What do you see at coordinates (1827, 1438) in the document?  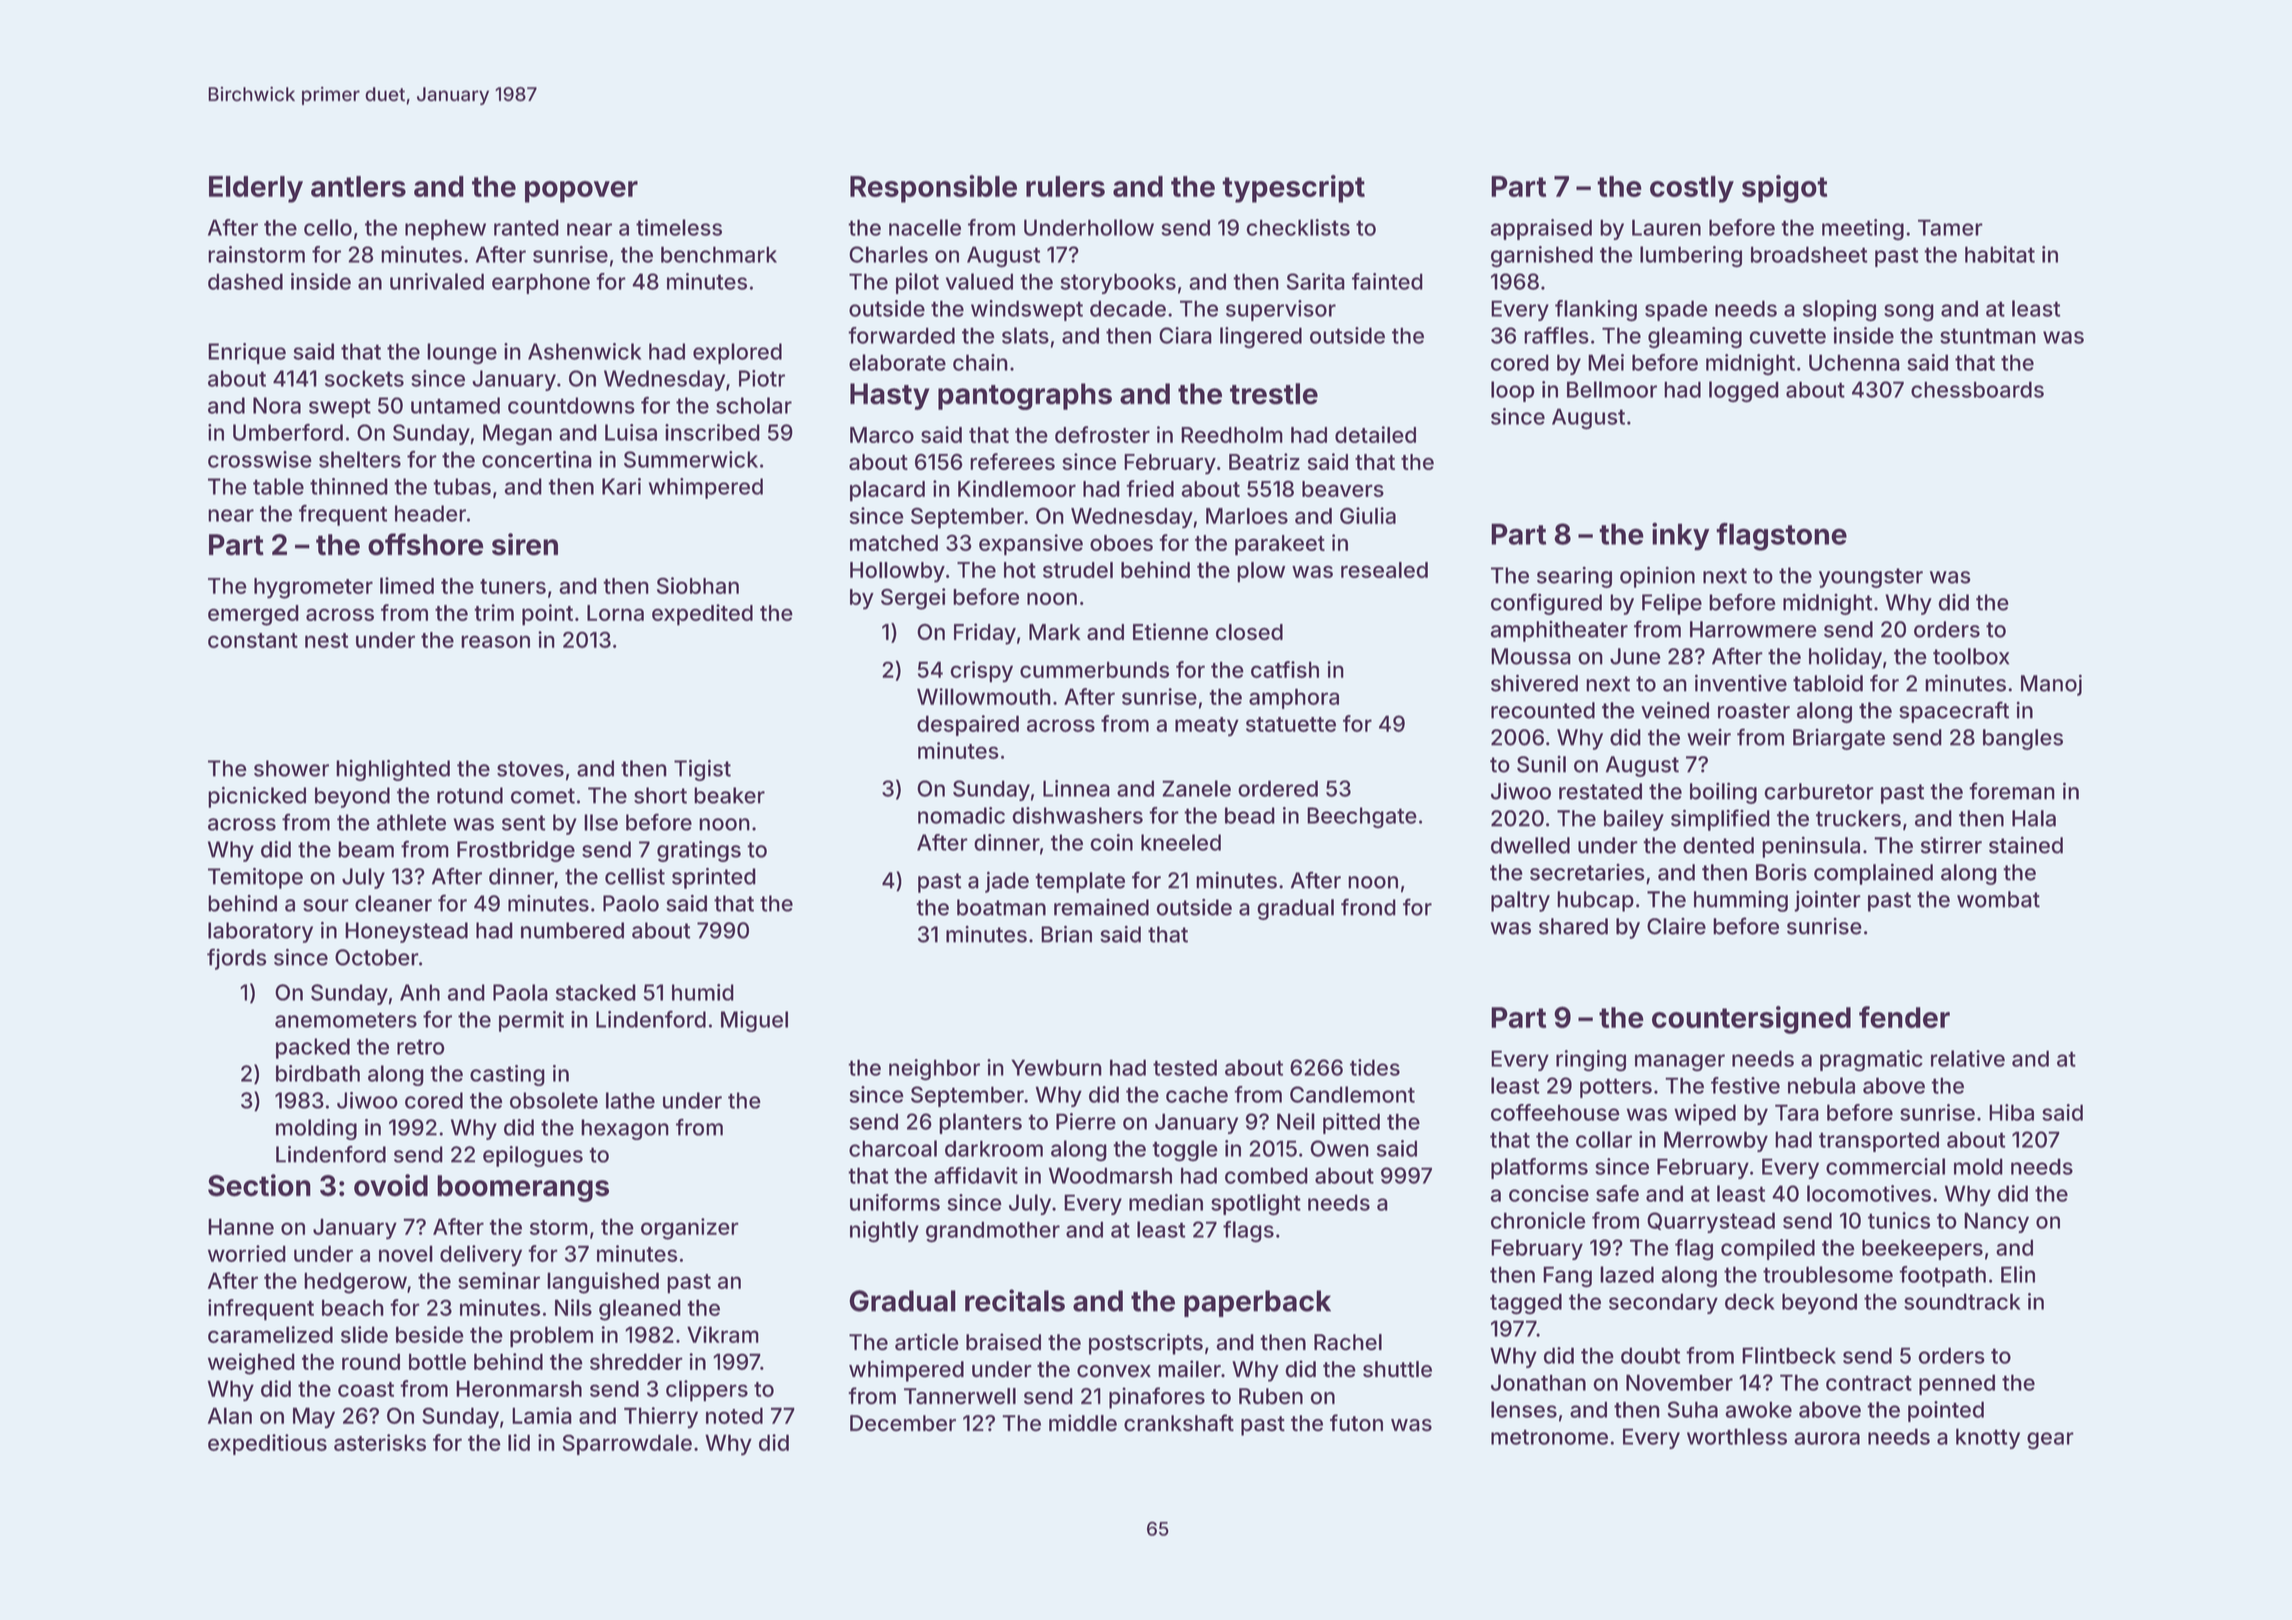 I see `aurora` at bounding box center [1827, 1438].
